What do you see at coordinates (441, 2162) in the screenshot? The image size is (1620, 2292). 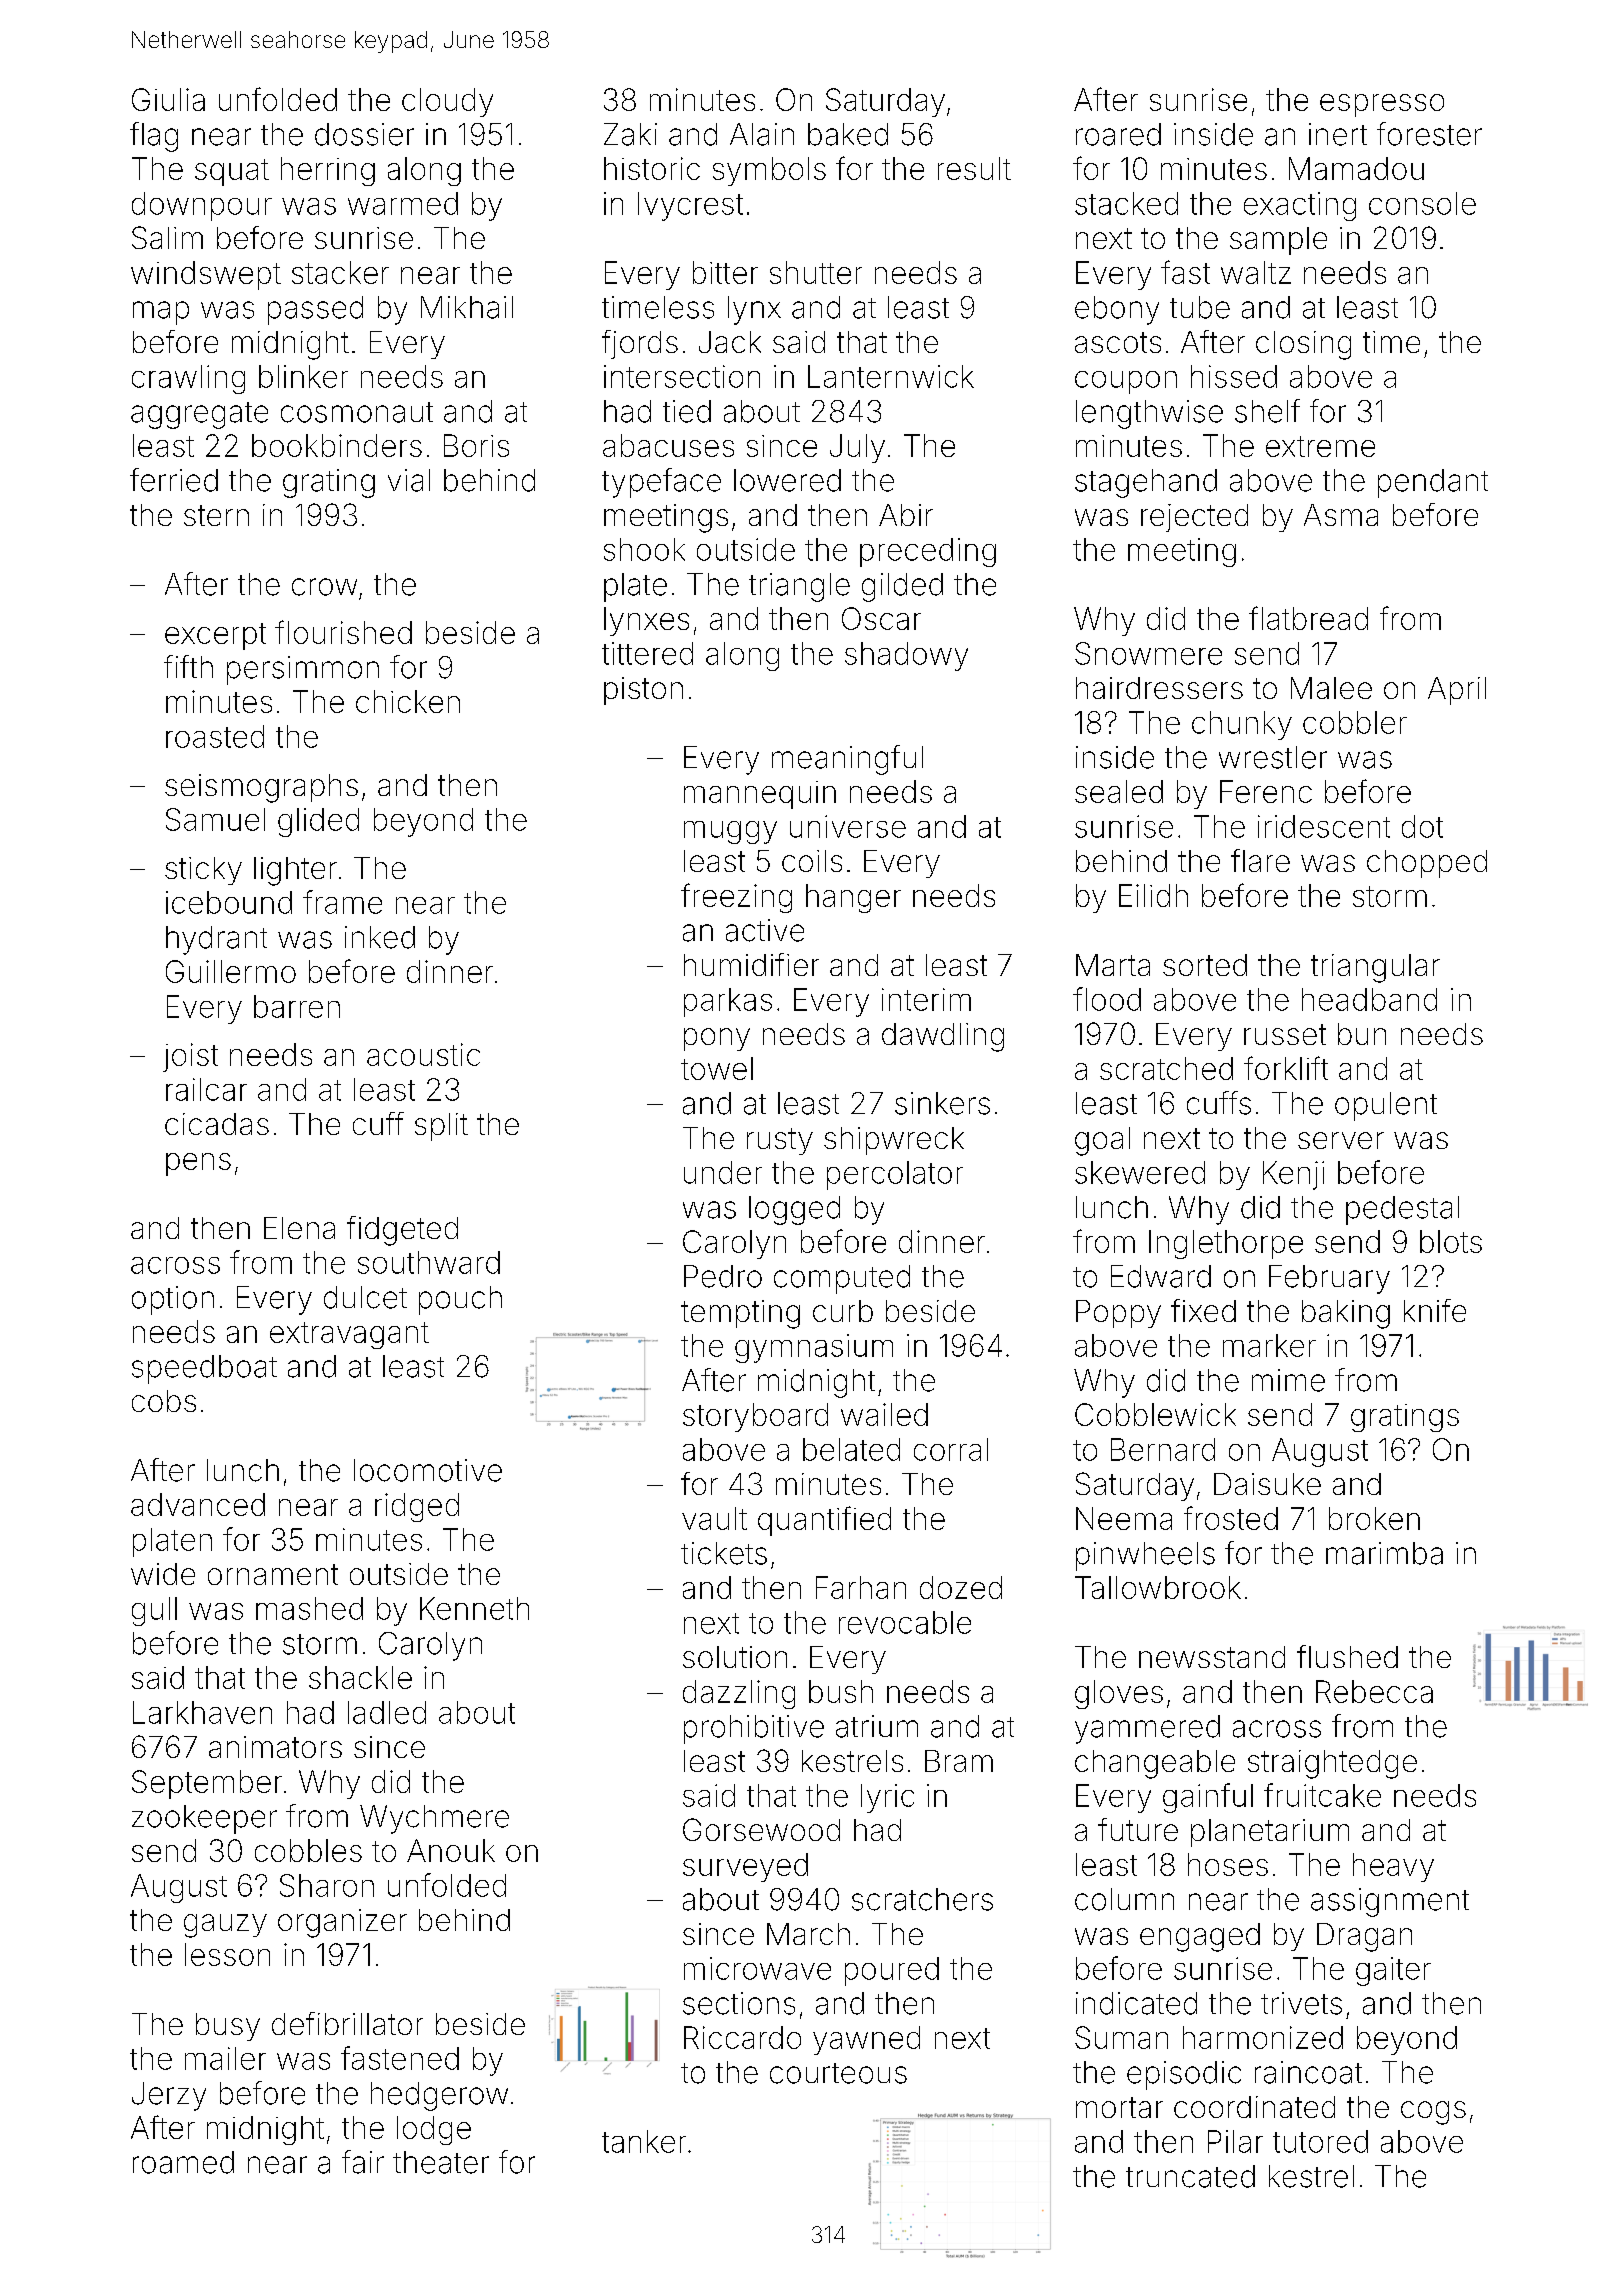 I see `theater` at bounding box center [441, 2162].
